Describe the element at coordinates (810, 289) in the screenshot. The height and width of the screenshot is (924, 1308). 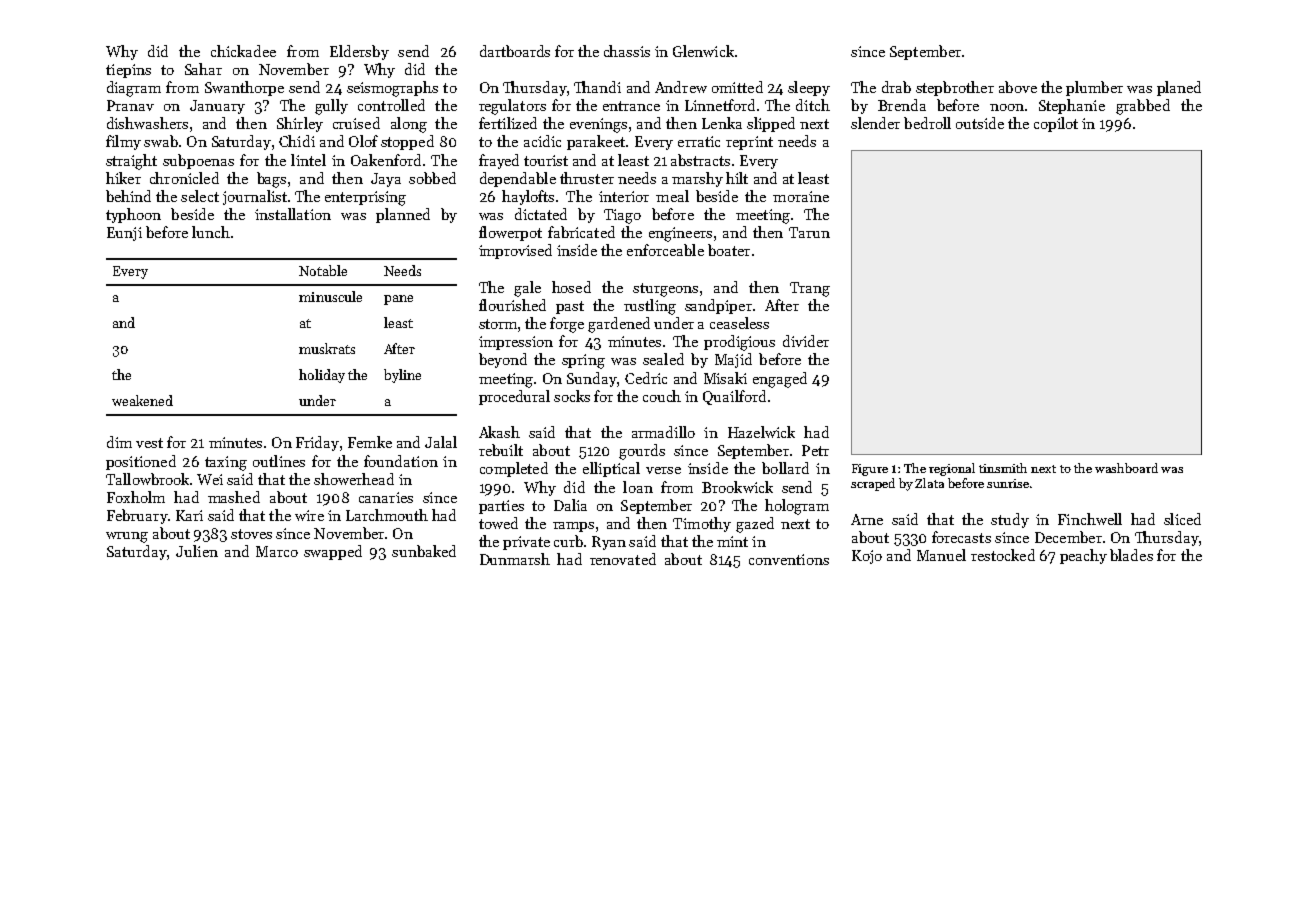
I see `Trang` at that location.
